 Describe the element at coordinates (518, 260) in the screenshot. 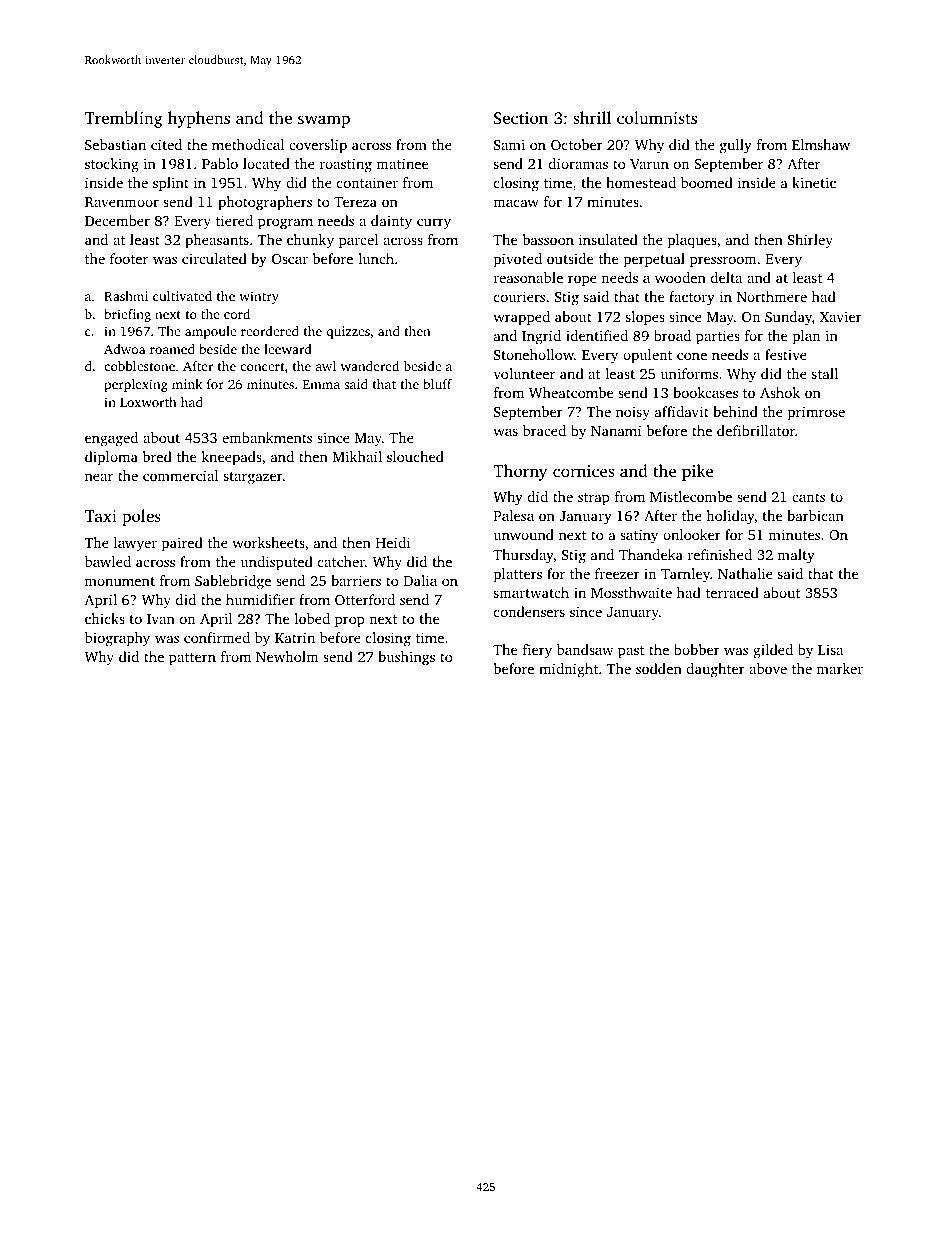

I see `pivoted` at that location.
